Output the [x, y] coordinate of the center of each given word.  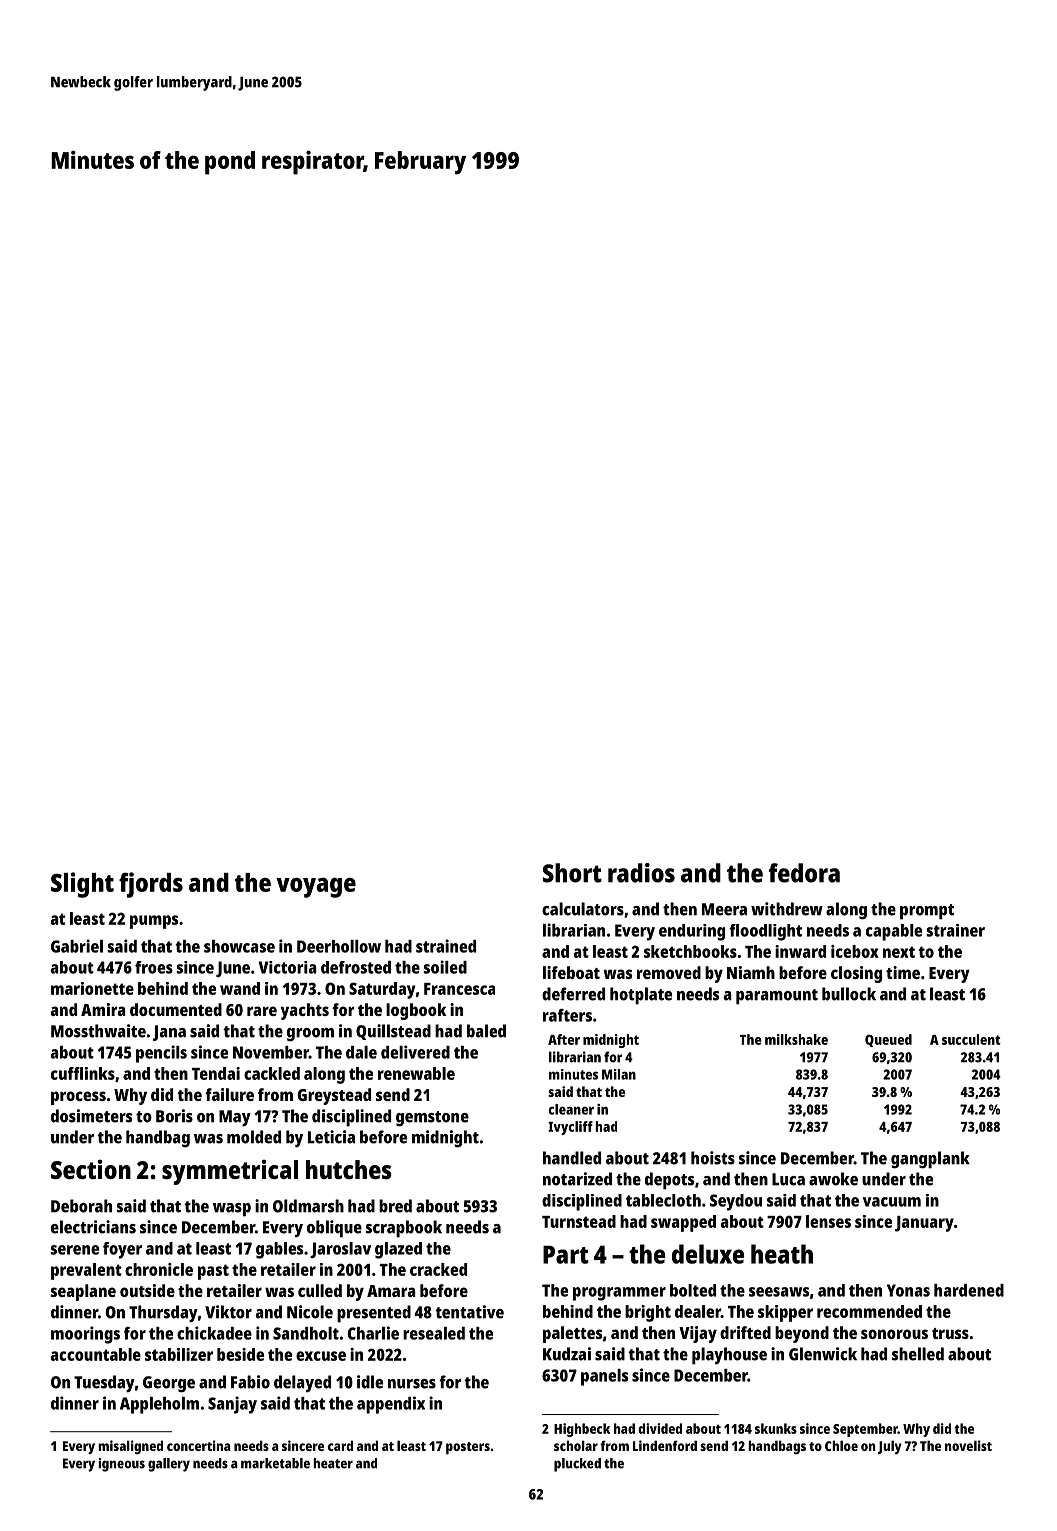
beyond [802, 1334]
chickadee [214, 1333]
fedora [804, 873]
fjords [151, 885]
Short [572, 873]
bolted [693, 1290]
